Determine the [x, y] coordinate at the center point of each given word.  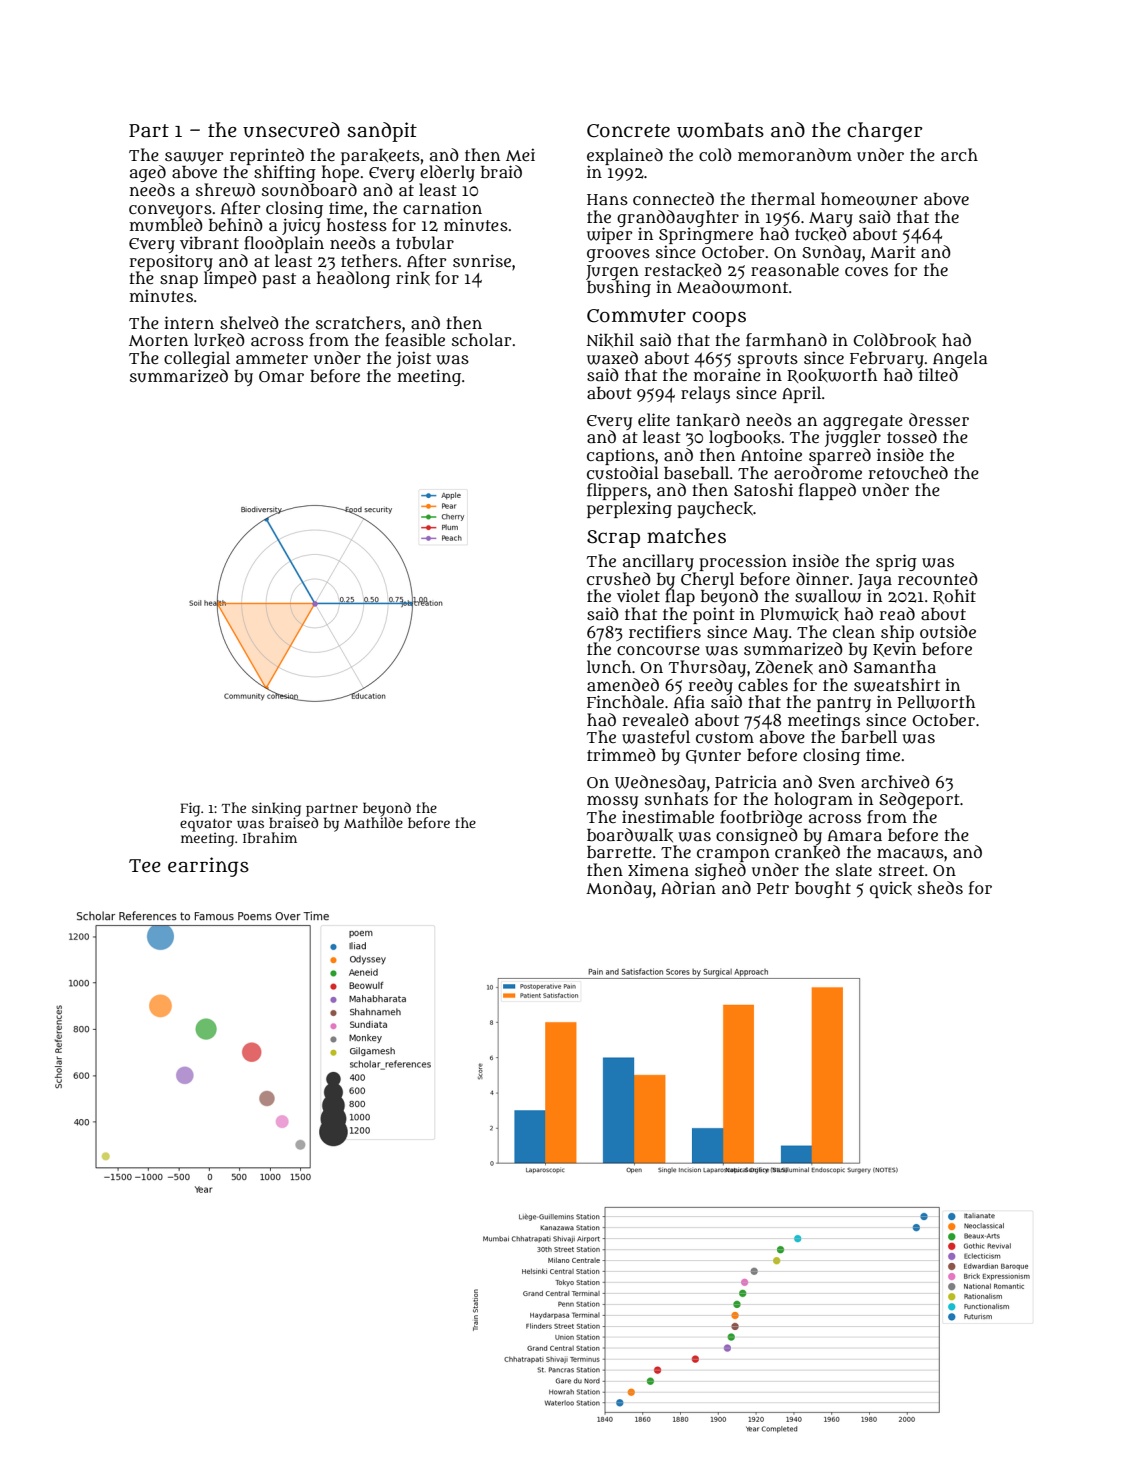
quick [891, 889]
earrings [208, 867]
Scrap [613, 539]
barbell [869, 737]
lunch [609, 666]
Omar [281, 376]
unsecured [291, 130]
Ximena [658, 869]
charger [885, 132]
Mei [520, 154]
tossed [912, 436]
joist [413, 359]
